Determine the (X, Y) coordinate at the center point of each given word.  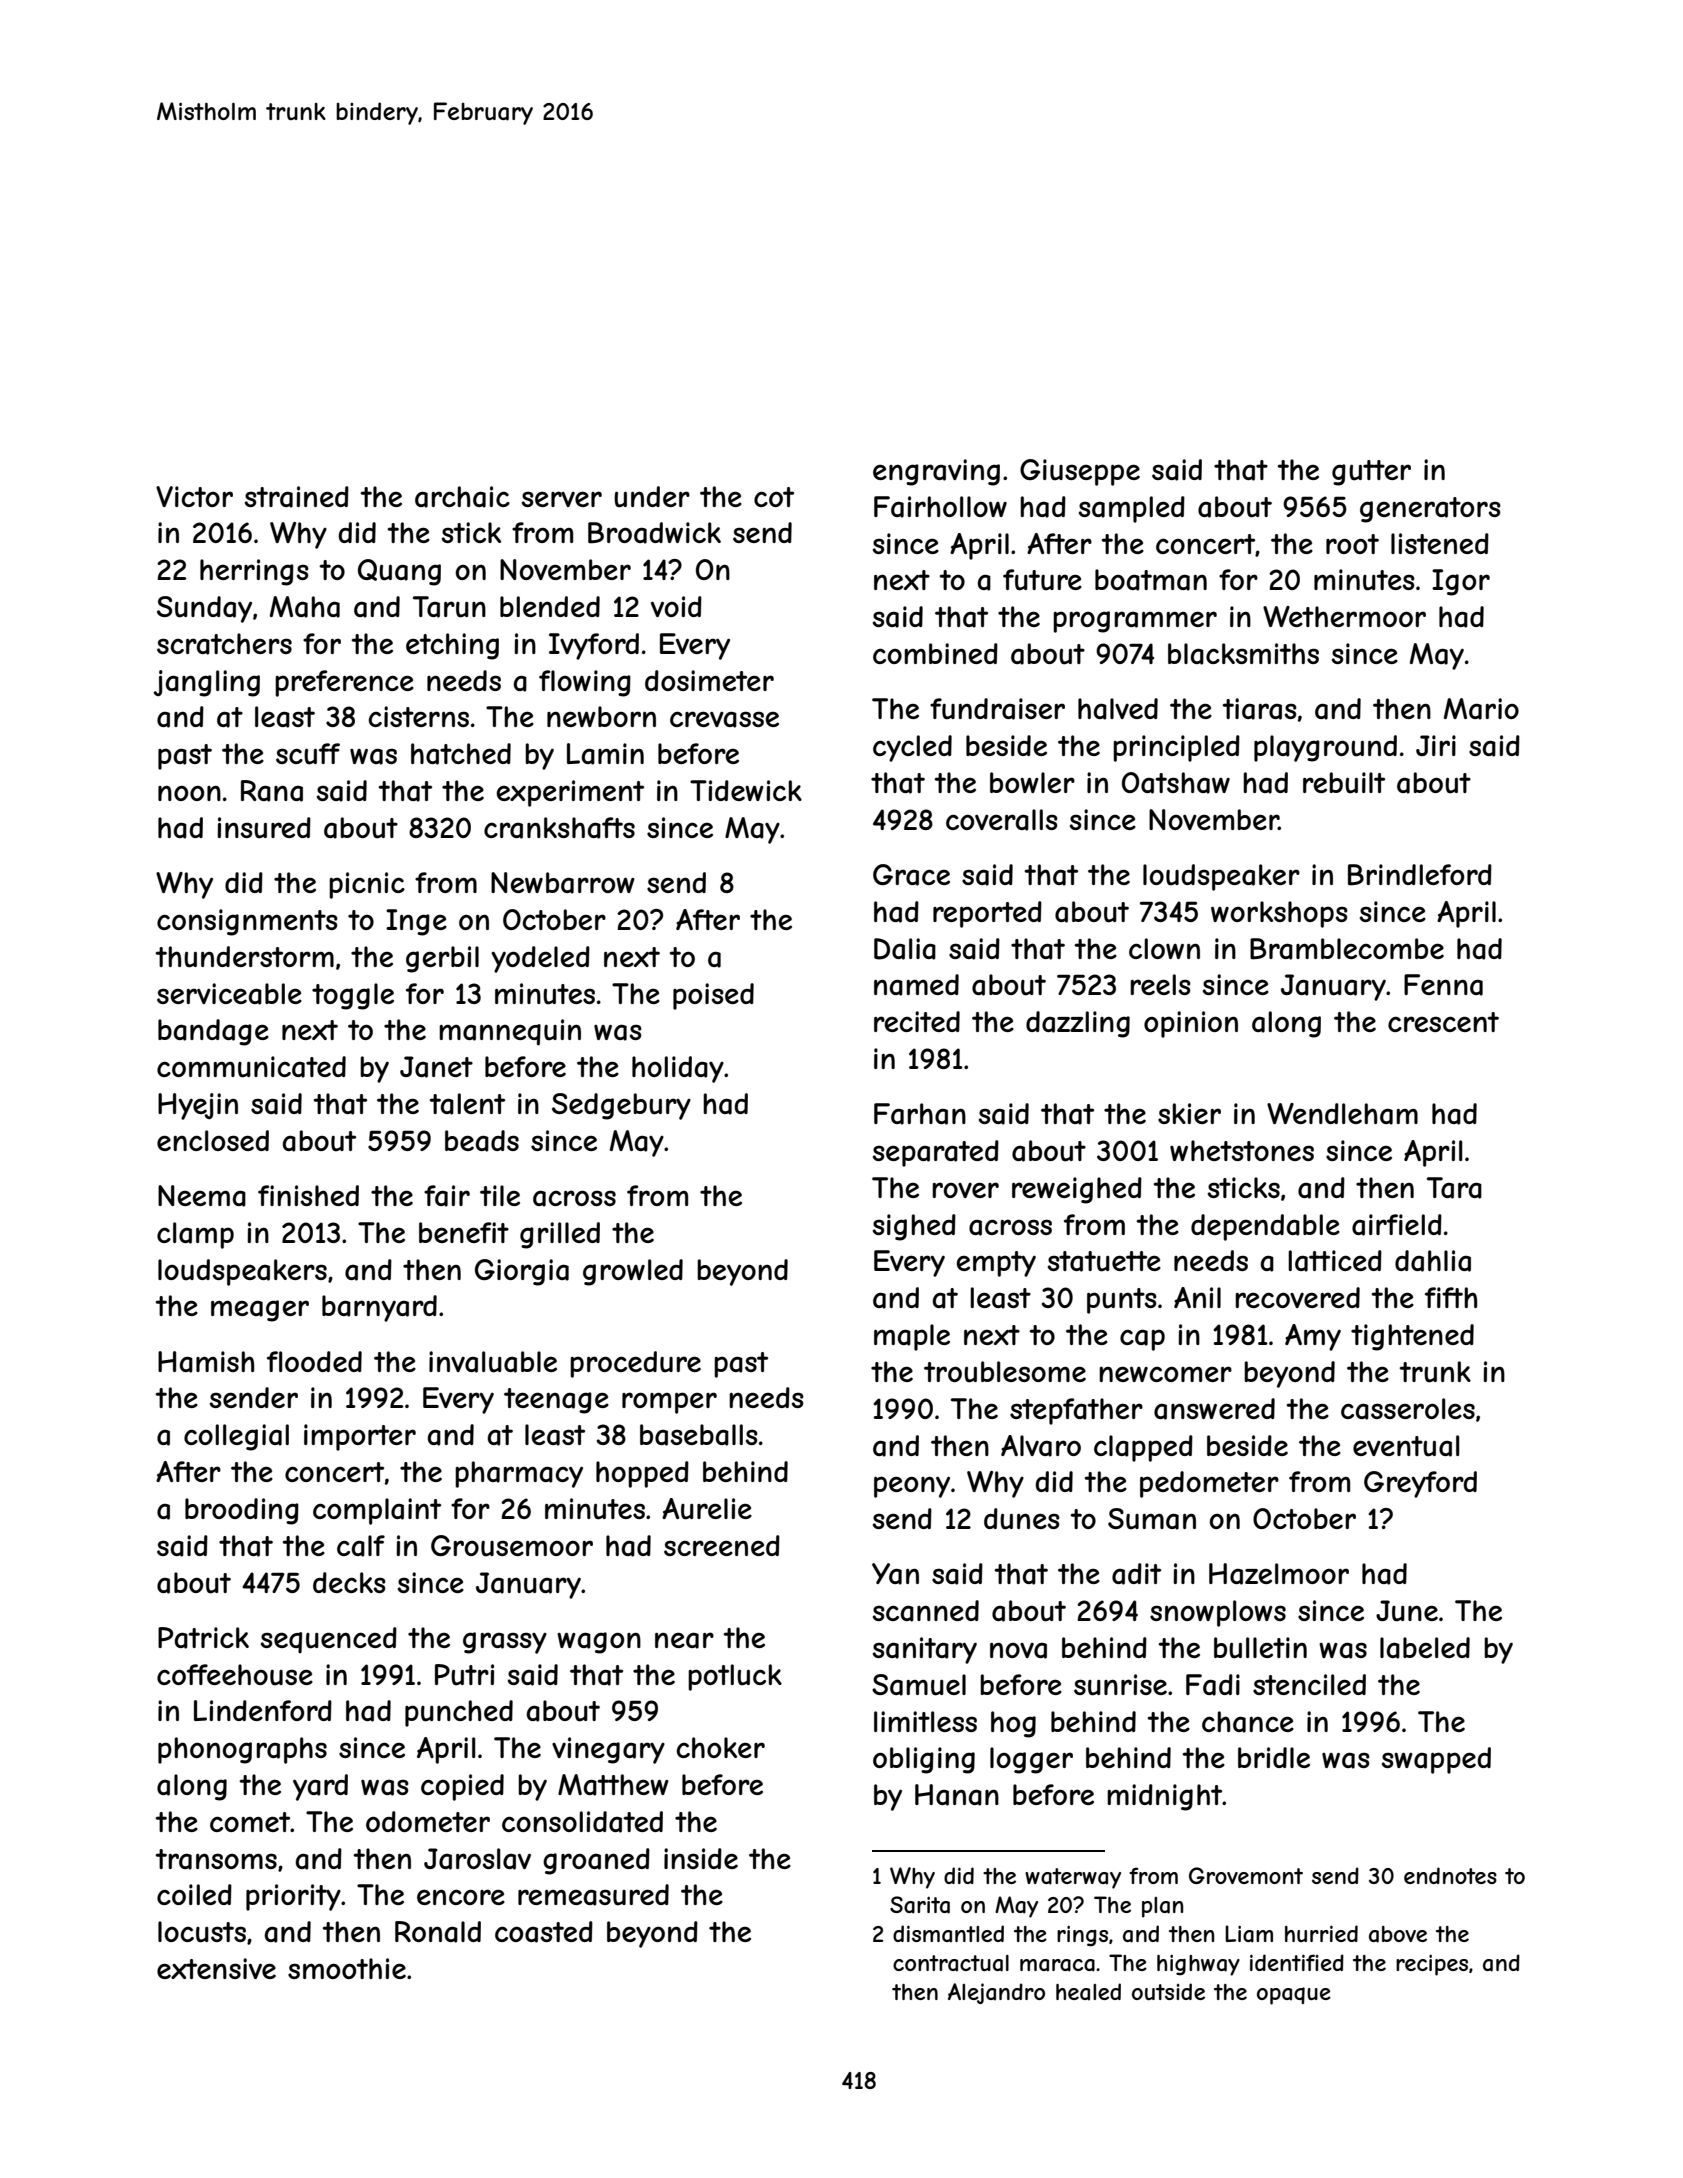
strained (297, 497)
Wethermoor (1344, 616)
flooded (314, 1361)
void (676, 606)
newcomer (1165, 1374)
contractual (951, 1963)
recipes (1432, 1965)
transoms (216, 1859)
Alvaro (1041, 1446)
